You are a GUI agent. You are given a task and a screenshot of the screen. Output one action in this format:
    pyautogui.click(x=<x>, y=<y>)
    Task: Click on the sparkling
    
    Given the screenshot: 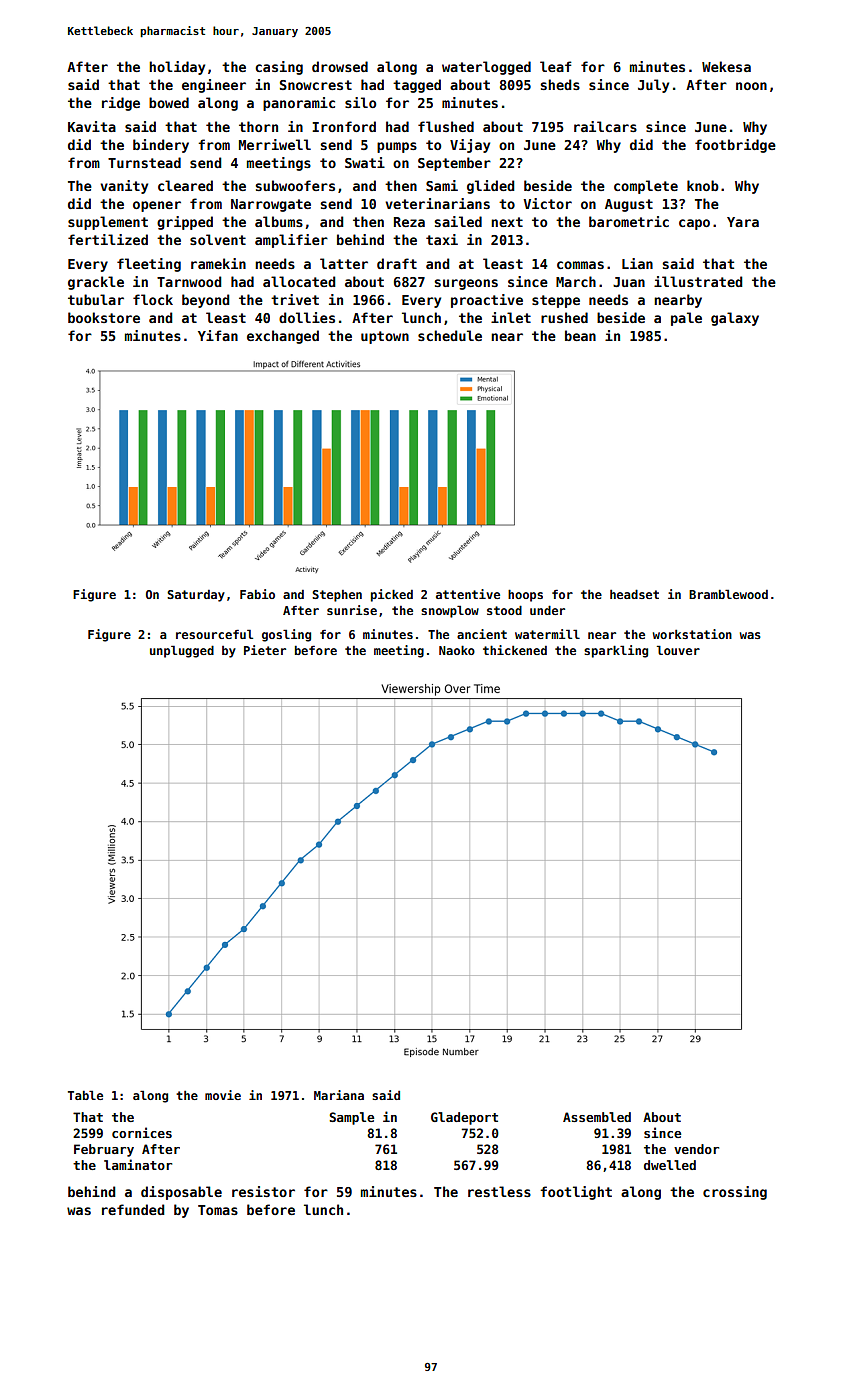 What is the action you would take?
    pyautogui.click(x=616, y=651)
